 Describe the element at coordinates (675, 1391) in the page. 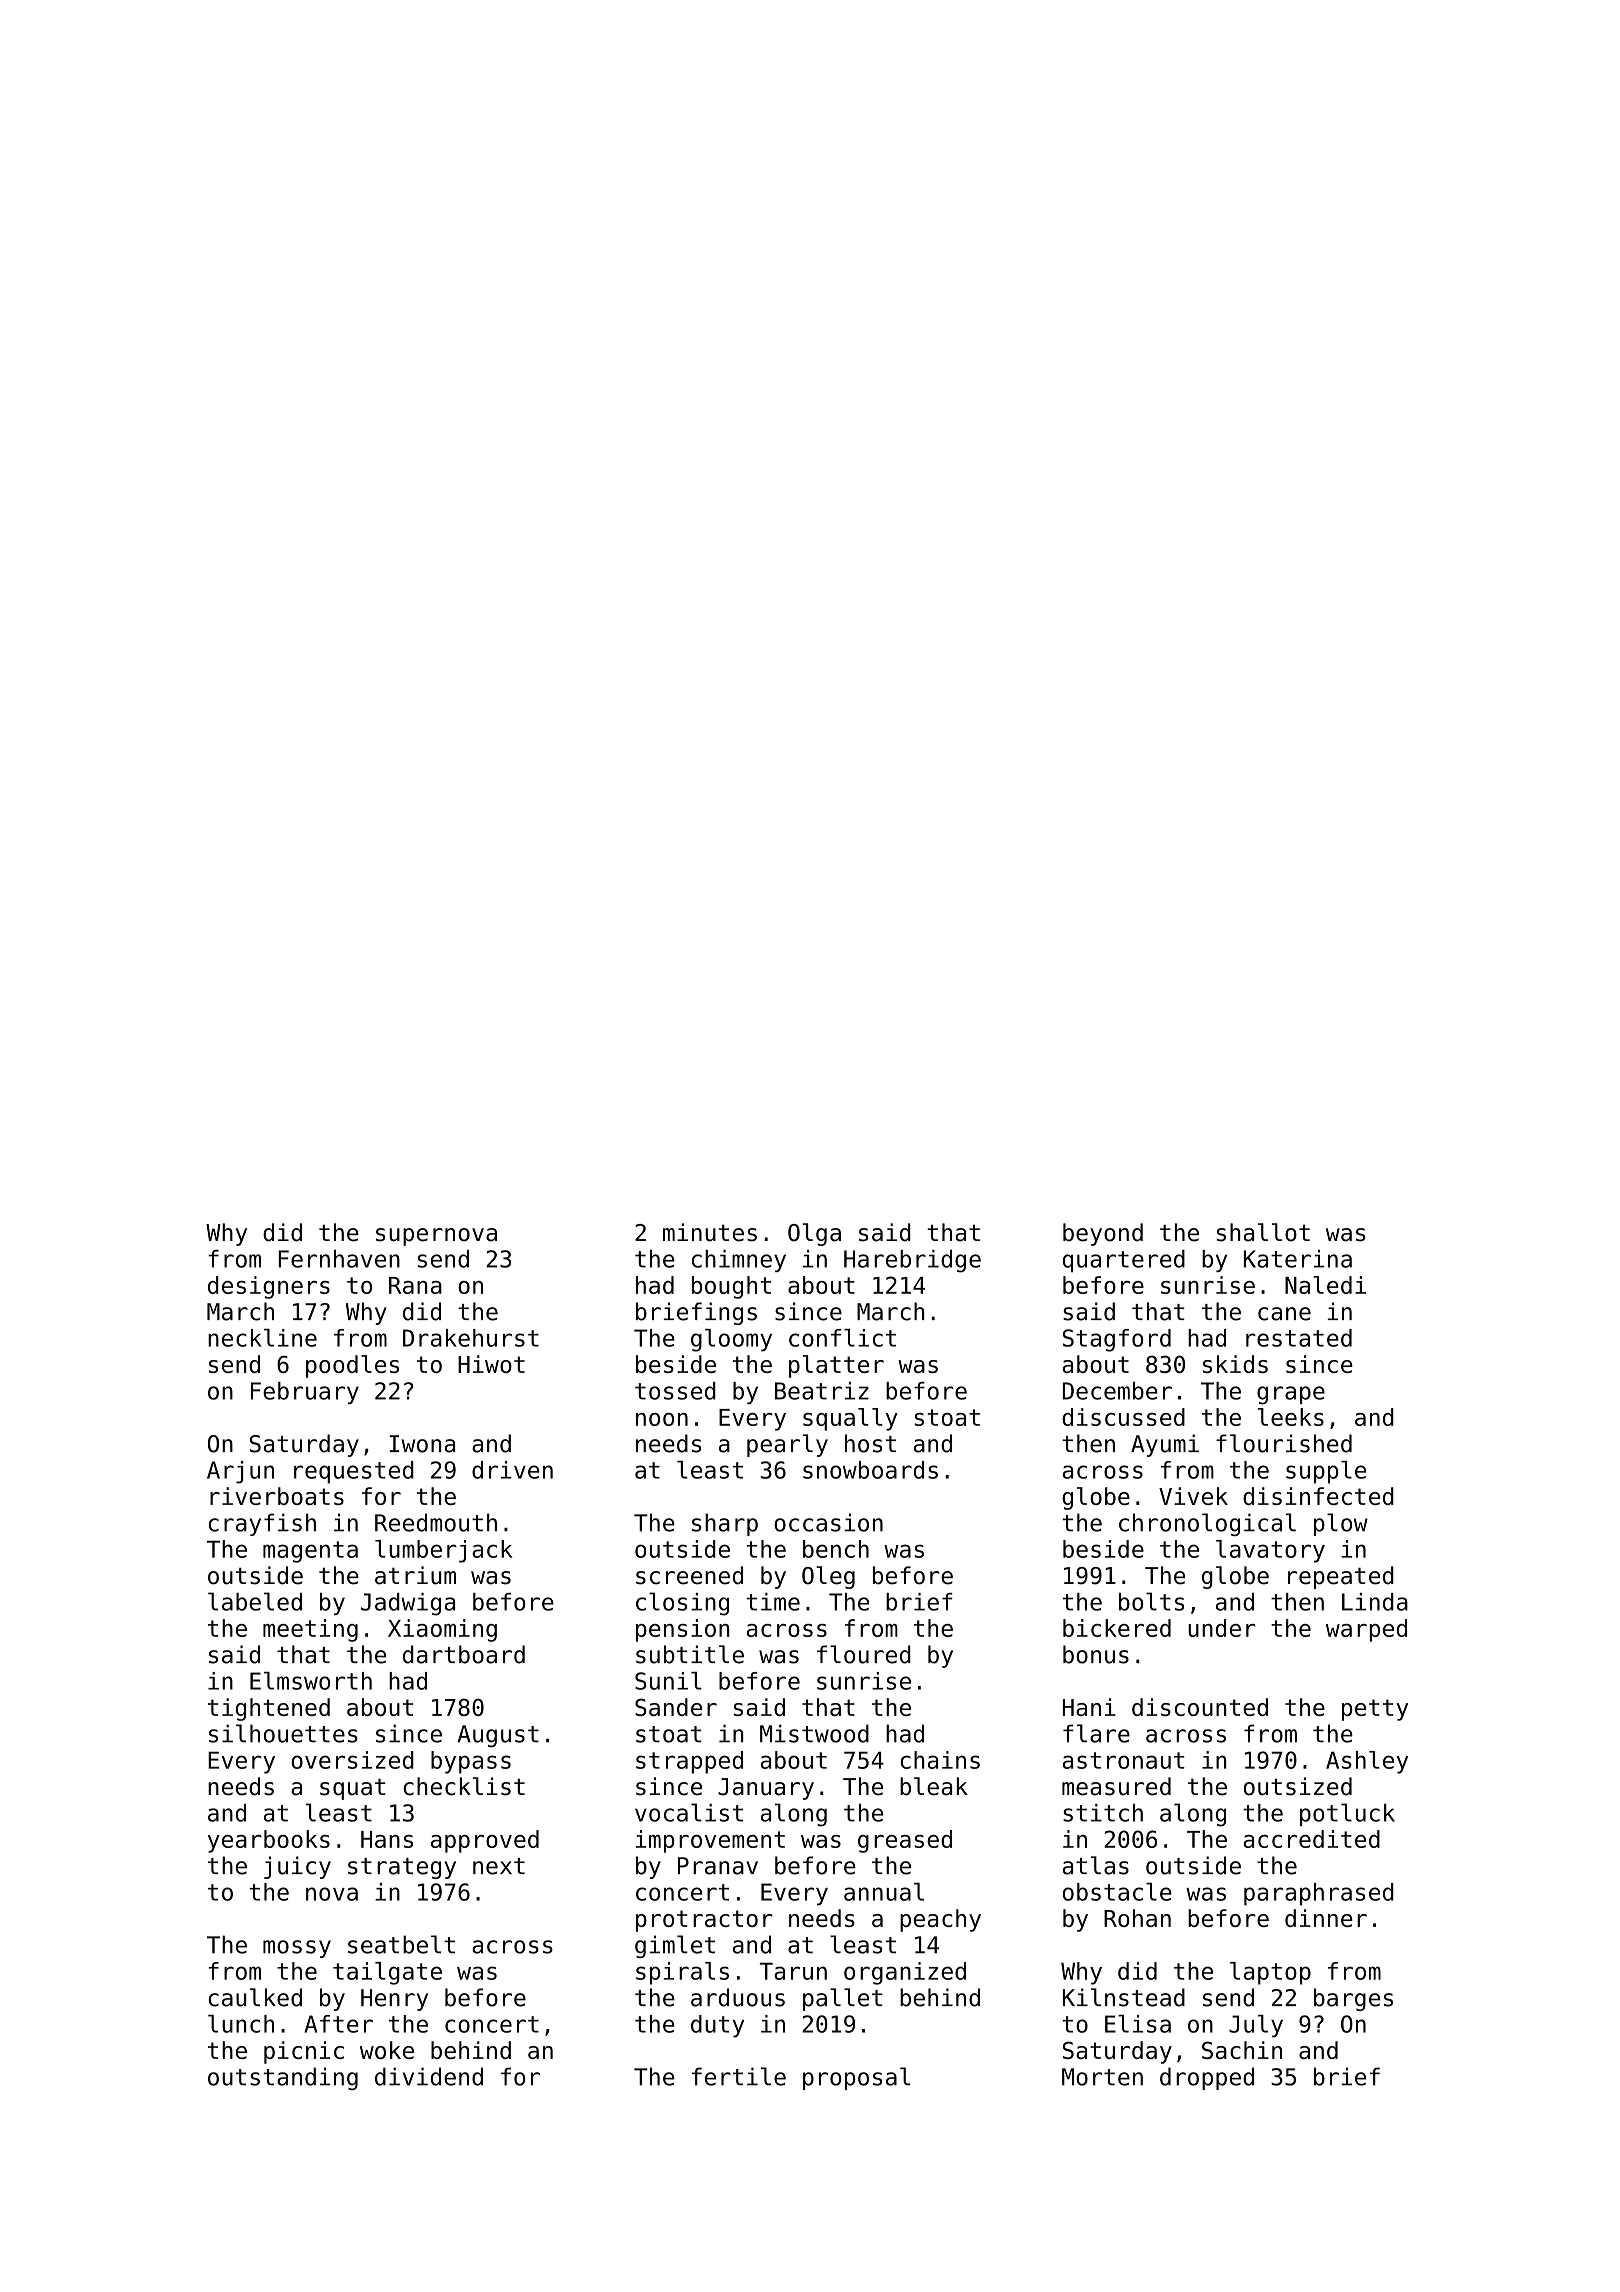

I see `tossed` at that location.
